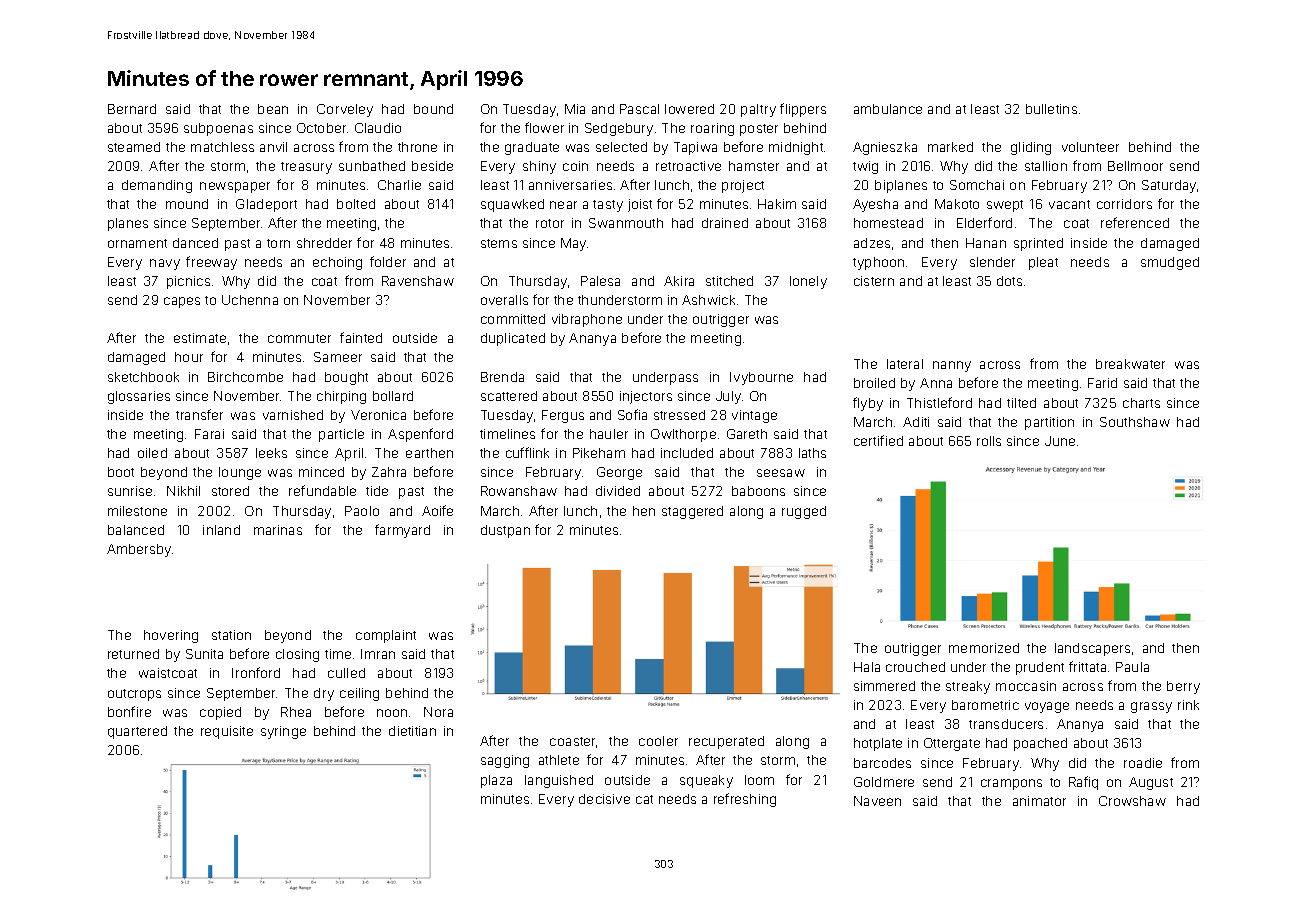 This screenshot has height=924, width=1308. I want to click on Rowanshaw, so click(519, 491).
